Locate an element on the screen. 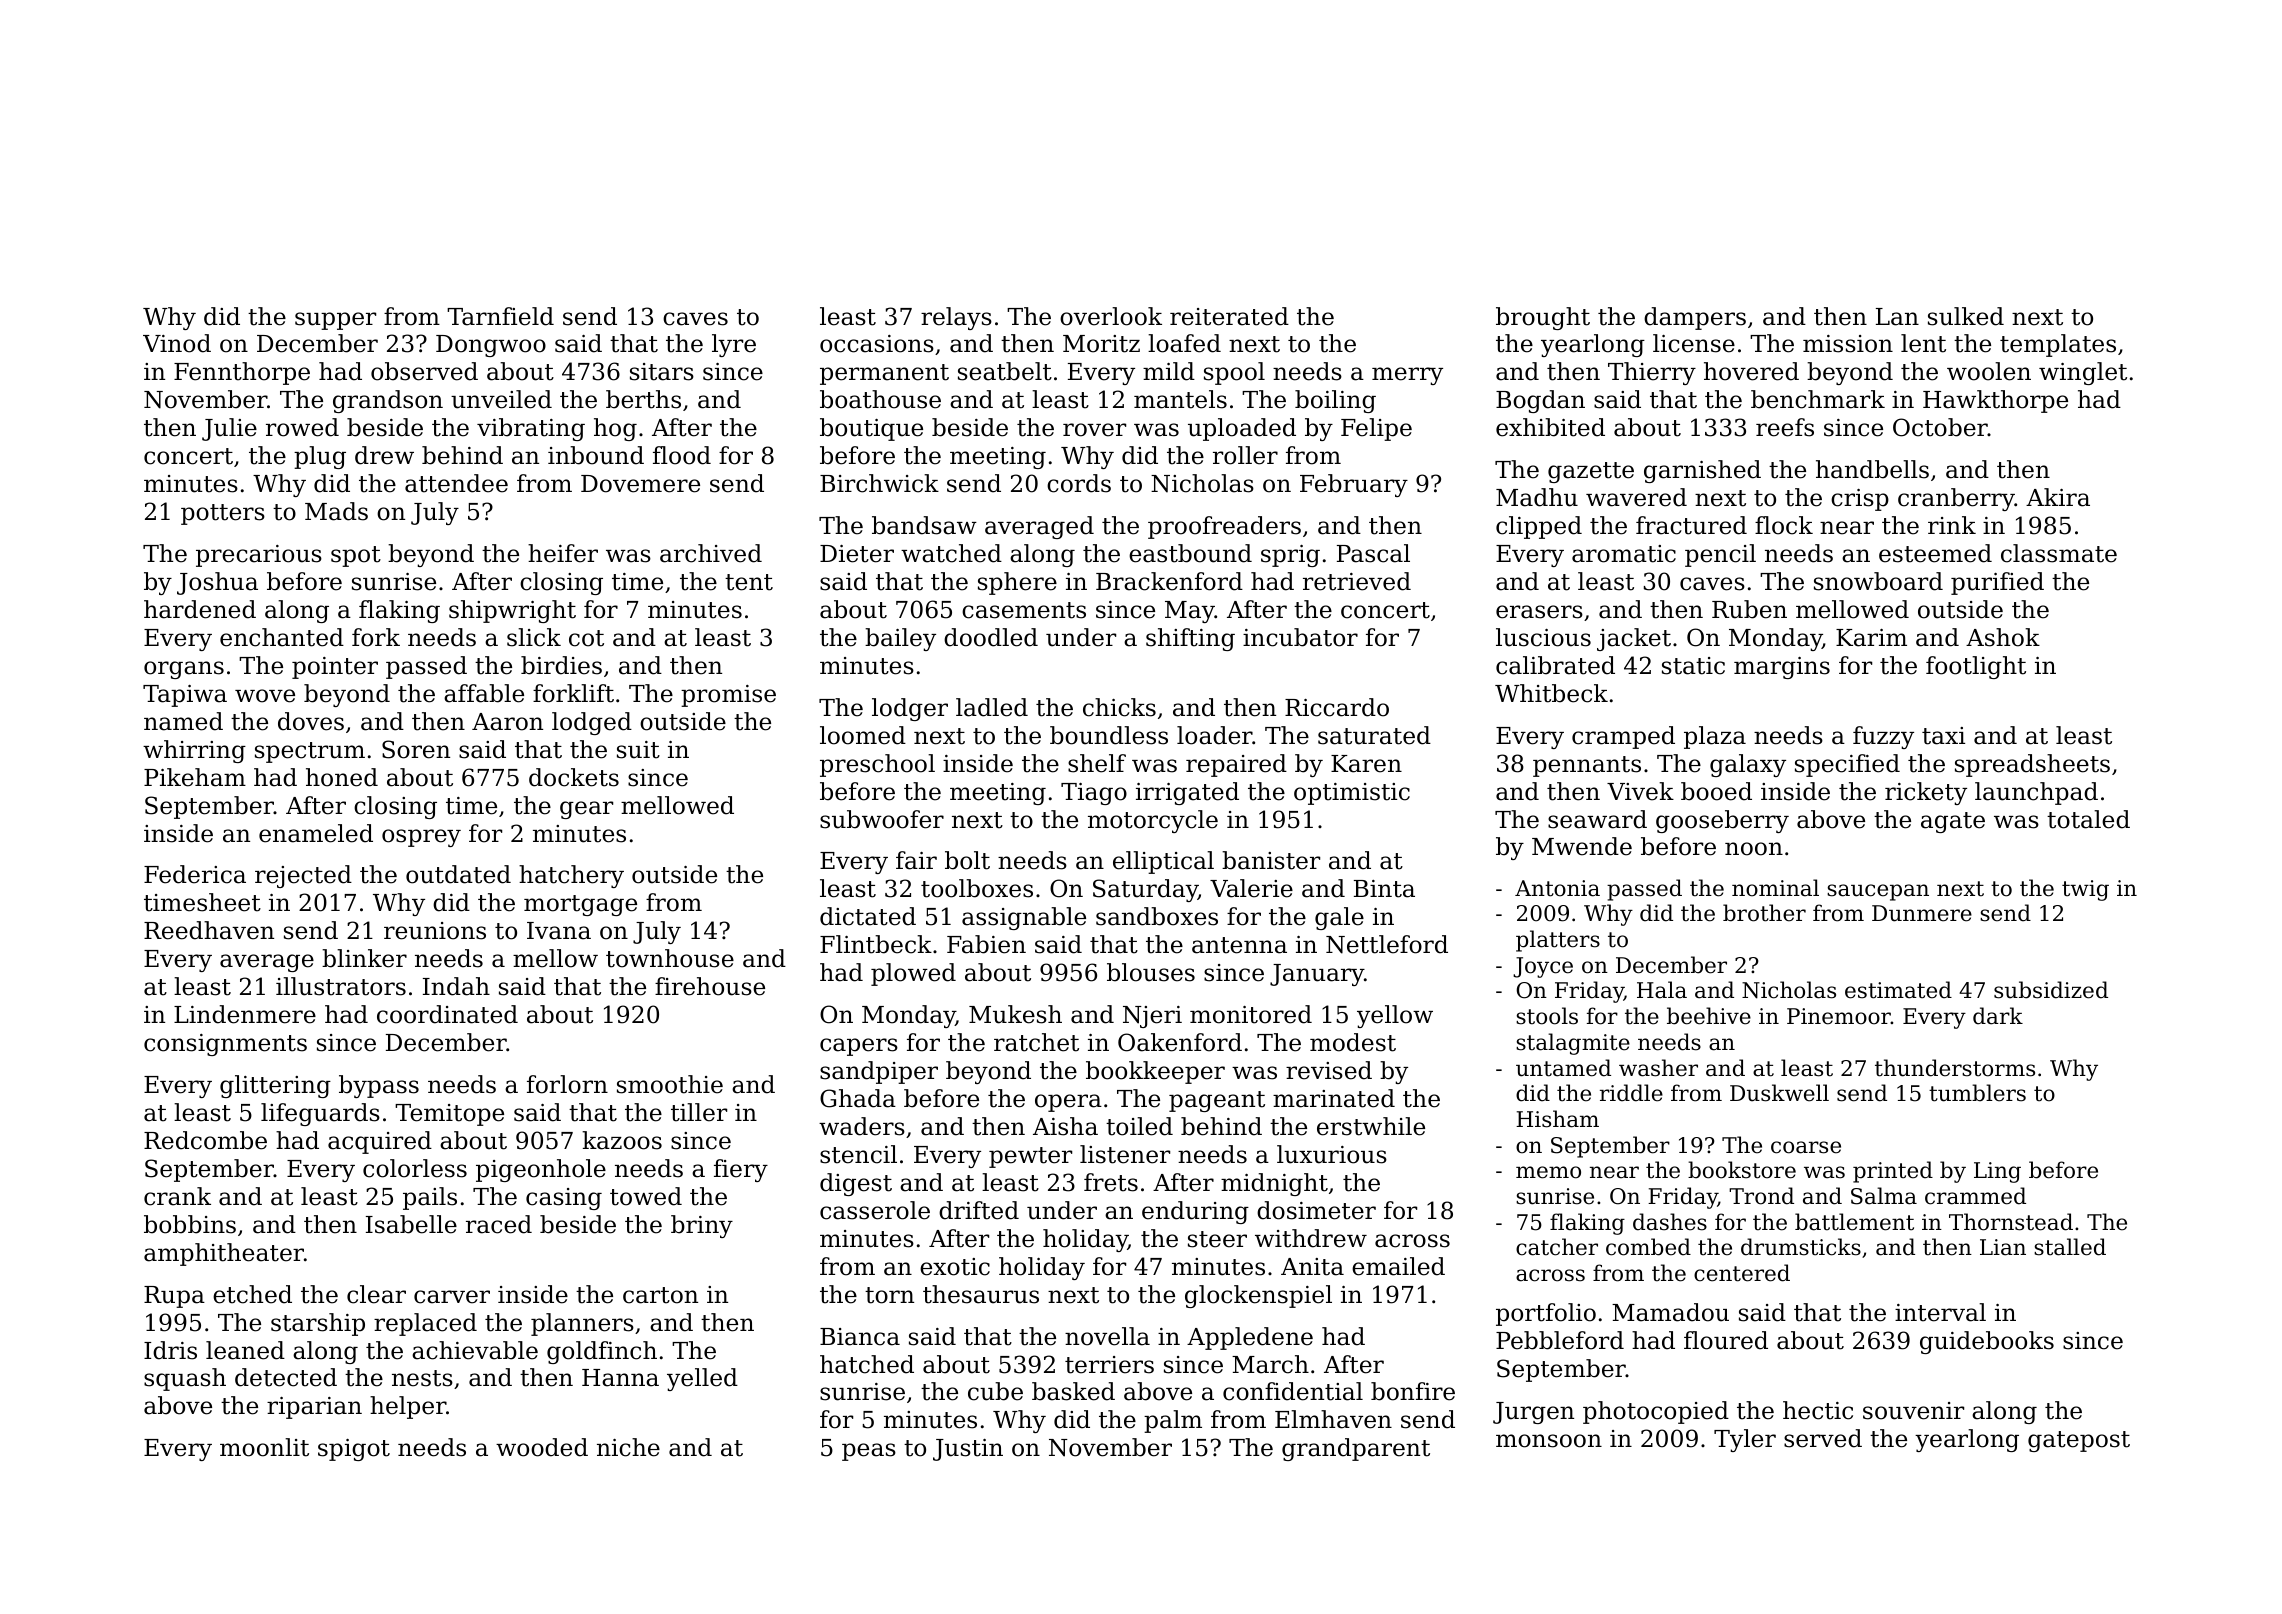 The width and height of the screenshot is (2282, 1614). monsoon is located at coordinates (1549, 1441).
